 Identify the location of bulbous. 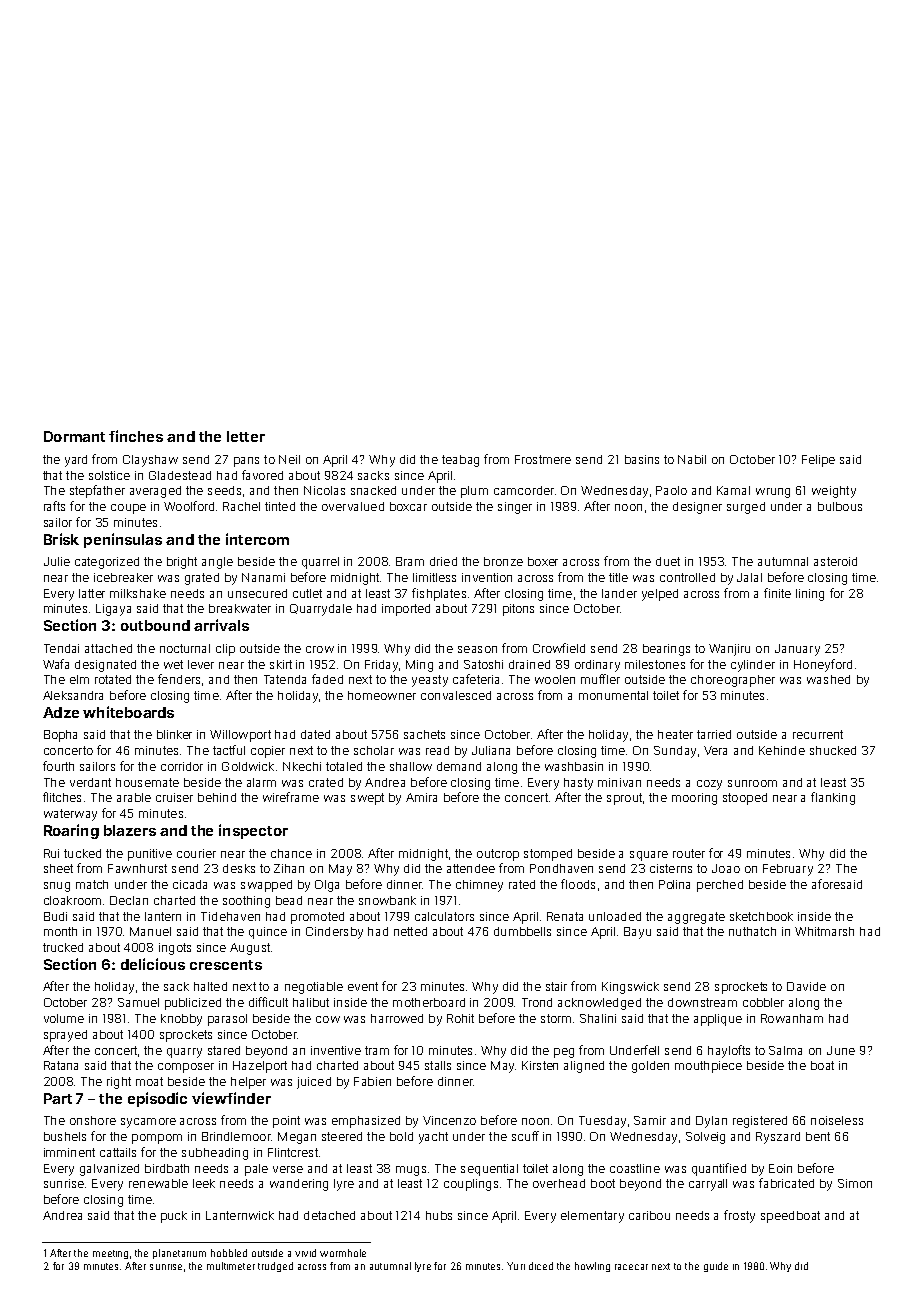
(840, 506).
